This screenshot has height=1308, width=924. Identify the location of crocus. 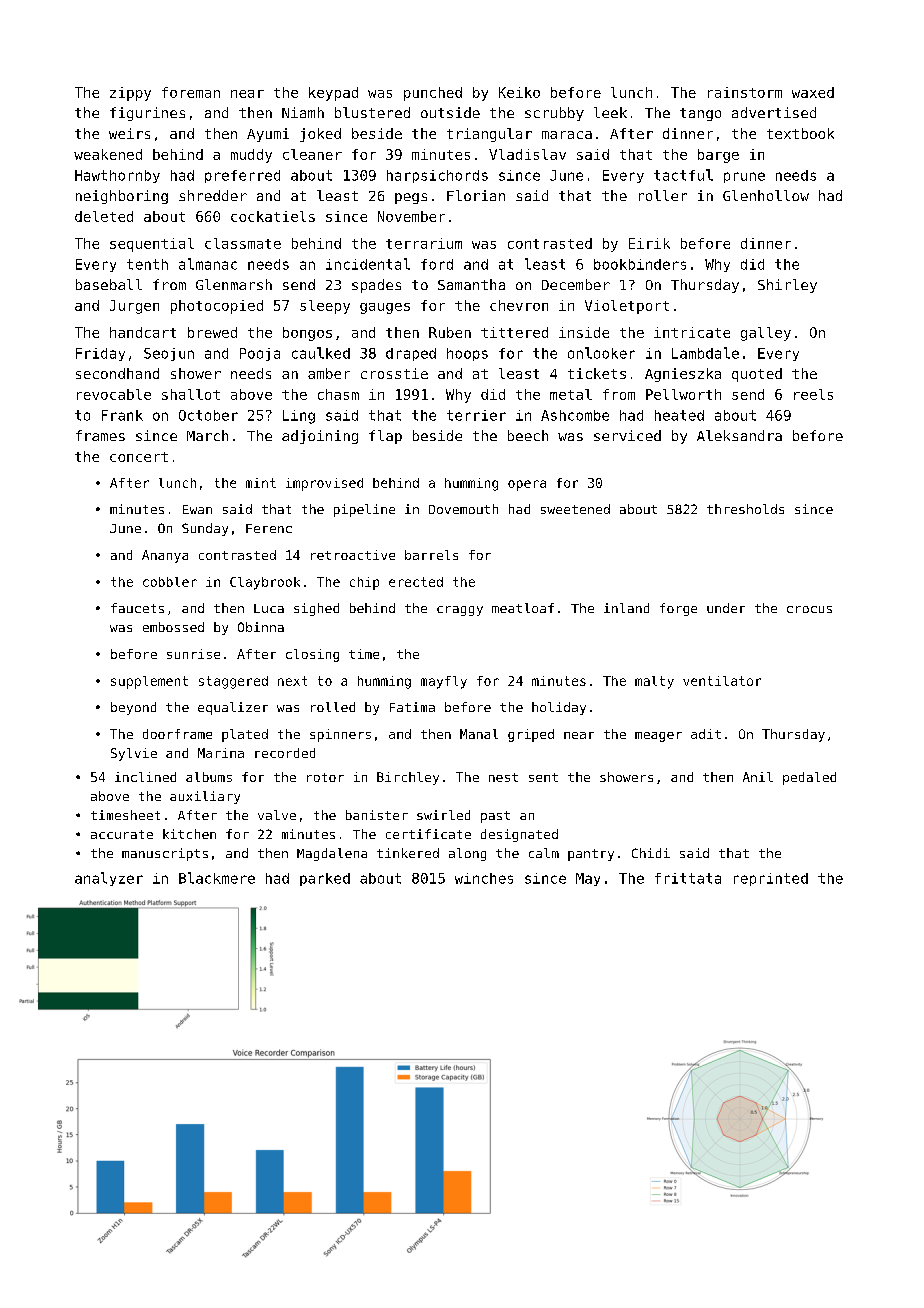
(809, 609).
